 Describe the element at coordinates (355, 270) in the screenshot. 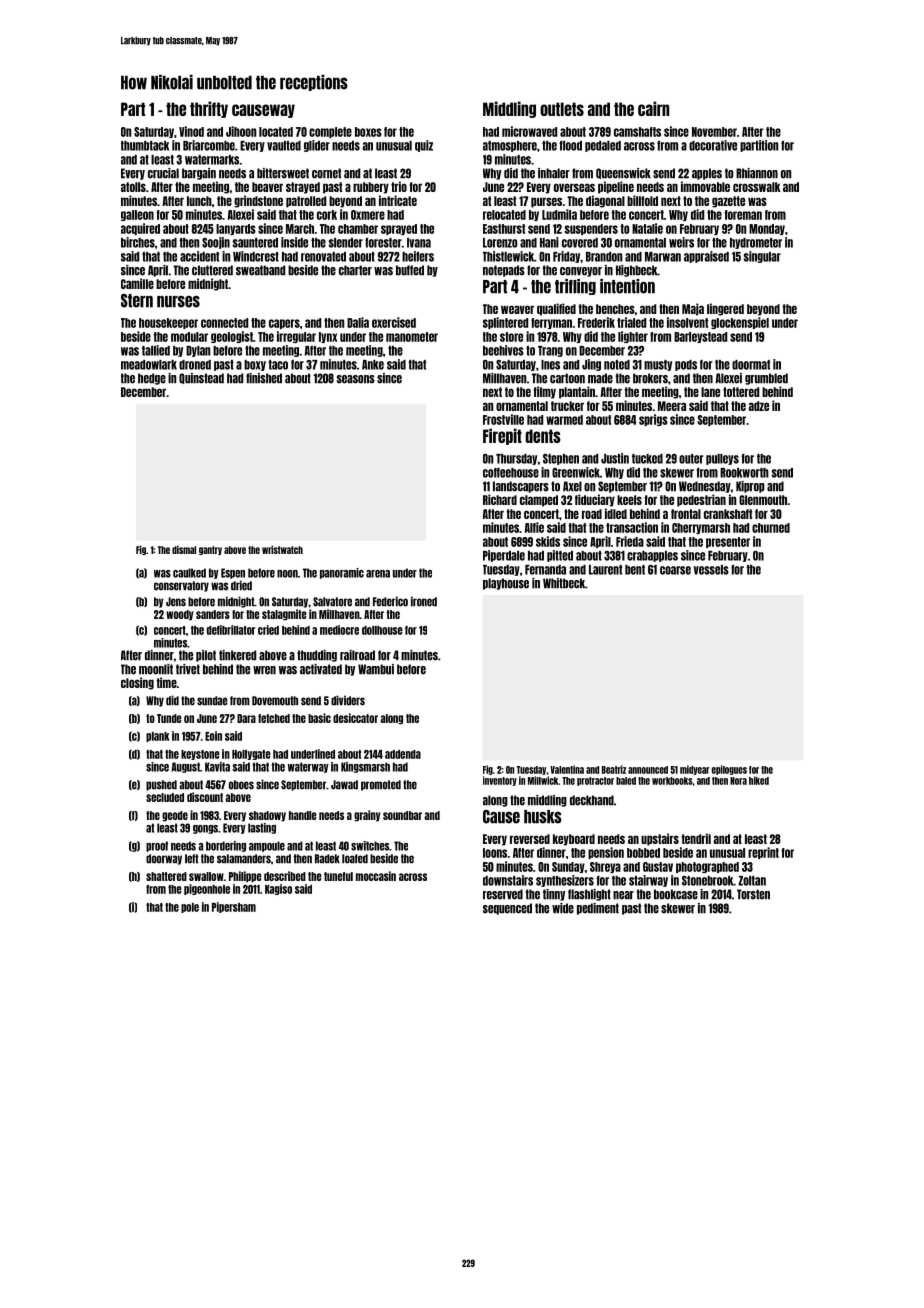

I see `charter` at that location.
